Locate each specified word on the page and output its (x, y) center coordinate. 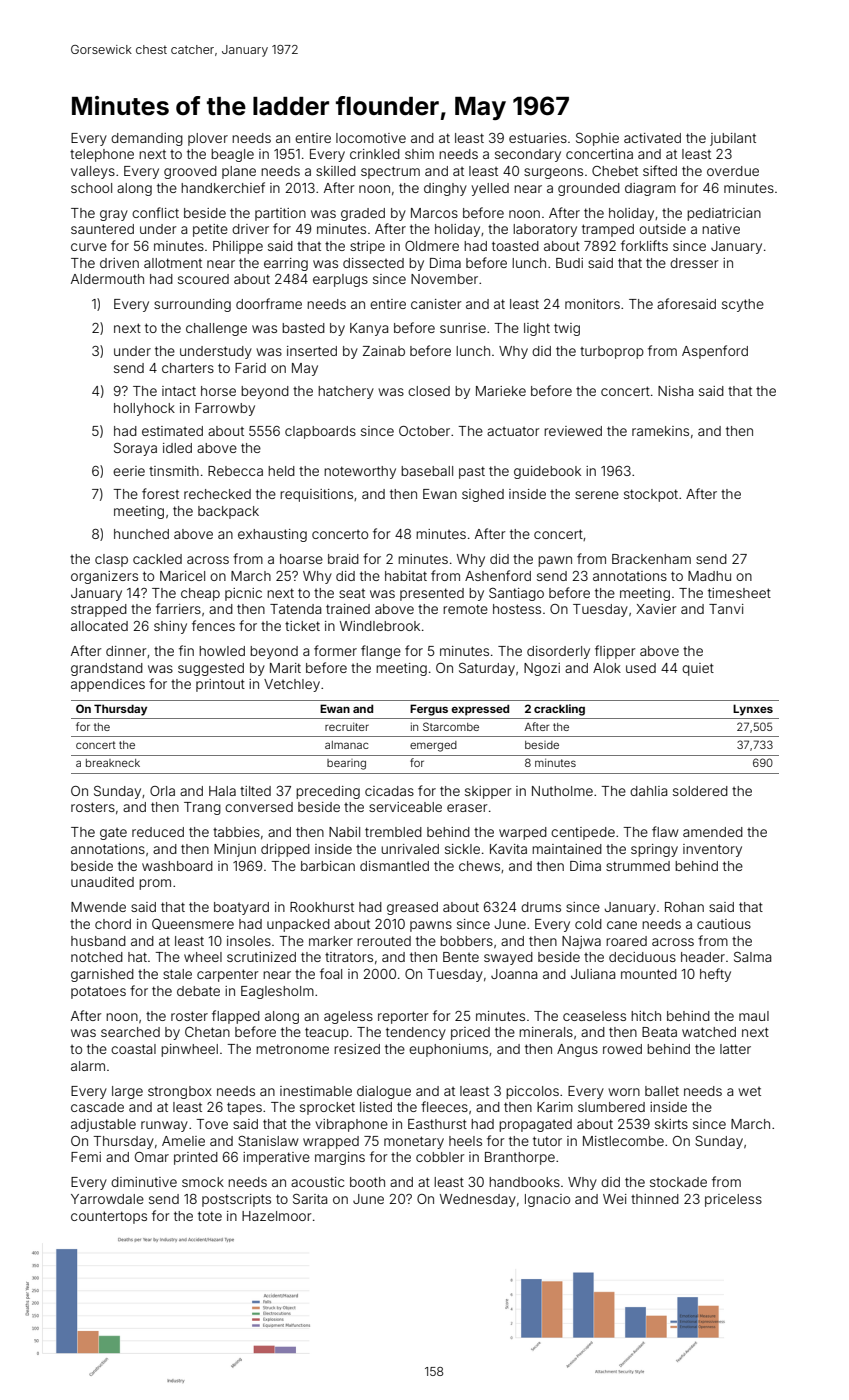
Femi (86, 1157)
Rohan (684, 907)
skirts (671, 1124)
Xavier (656, 609)
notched (97, 957)
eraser (467, 808)
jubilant (733, 139)
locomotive (371, 138)
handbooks (524, 1182)
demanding (147, 139)
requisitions (316, 495)
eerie (129, 471)
